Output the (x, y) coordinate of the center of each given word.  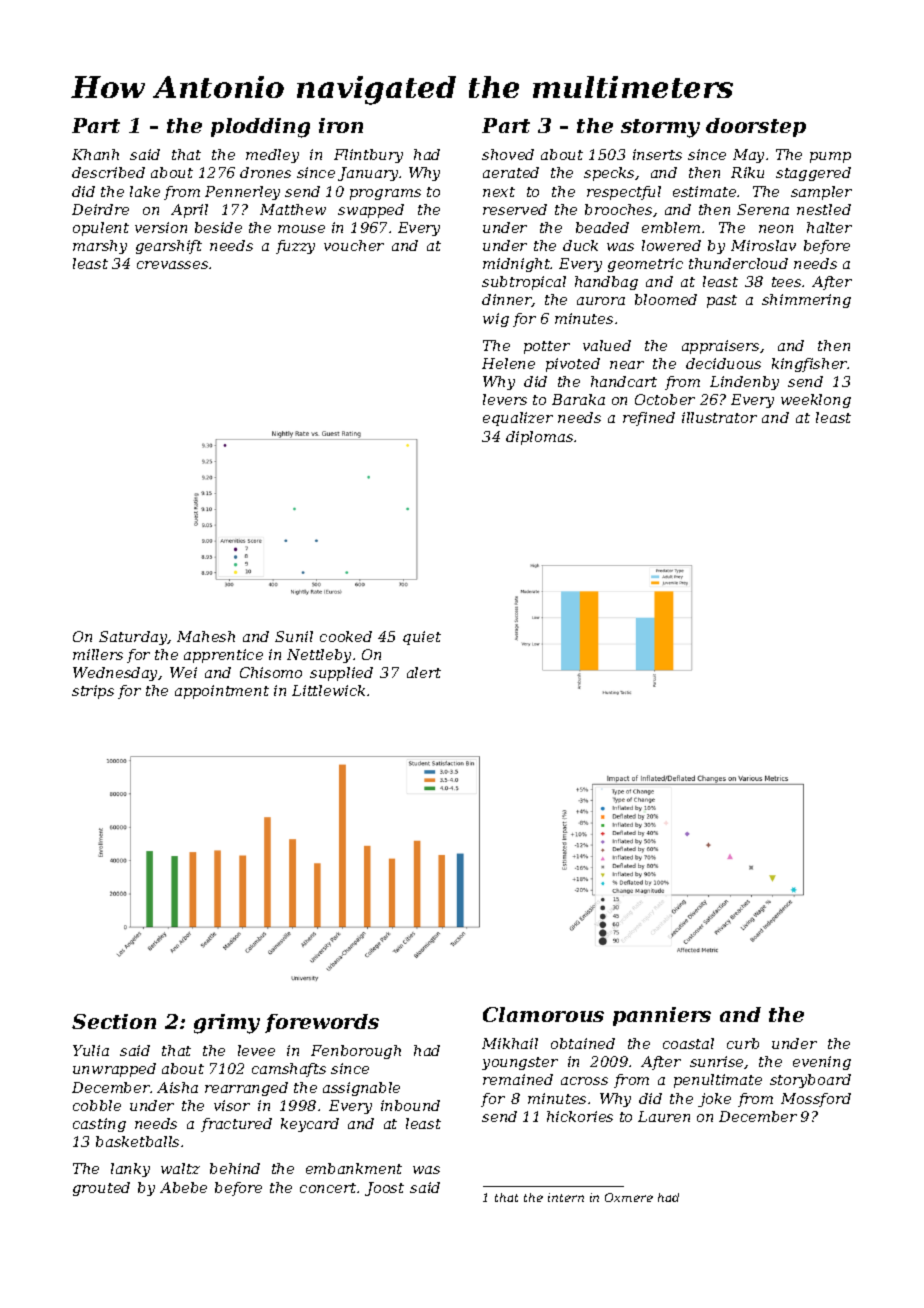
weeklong (816, 401)
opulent (101, 229)
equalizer (518, 419)
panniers (662, 1016)
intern (566, 1197)
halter (829, 227)
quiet (422, 638)
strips (93, 692)
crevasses (172, 265)
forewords (322, 1023)
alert (424, 672)
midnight (517, 265)
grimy (227, 1024)
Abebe (183, 1187)
